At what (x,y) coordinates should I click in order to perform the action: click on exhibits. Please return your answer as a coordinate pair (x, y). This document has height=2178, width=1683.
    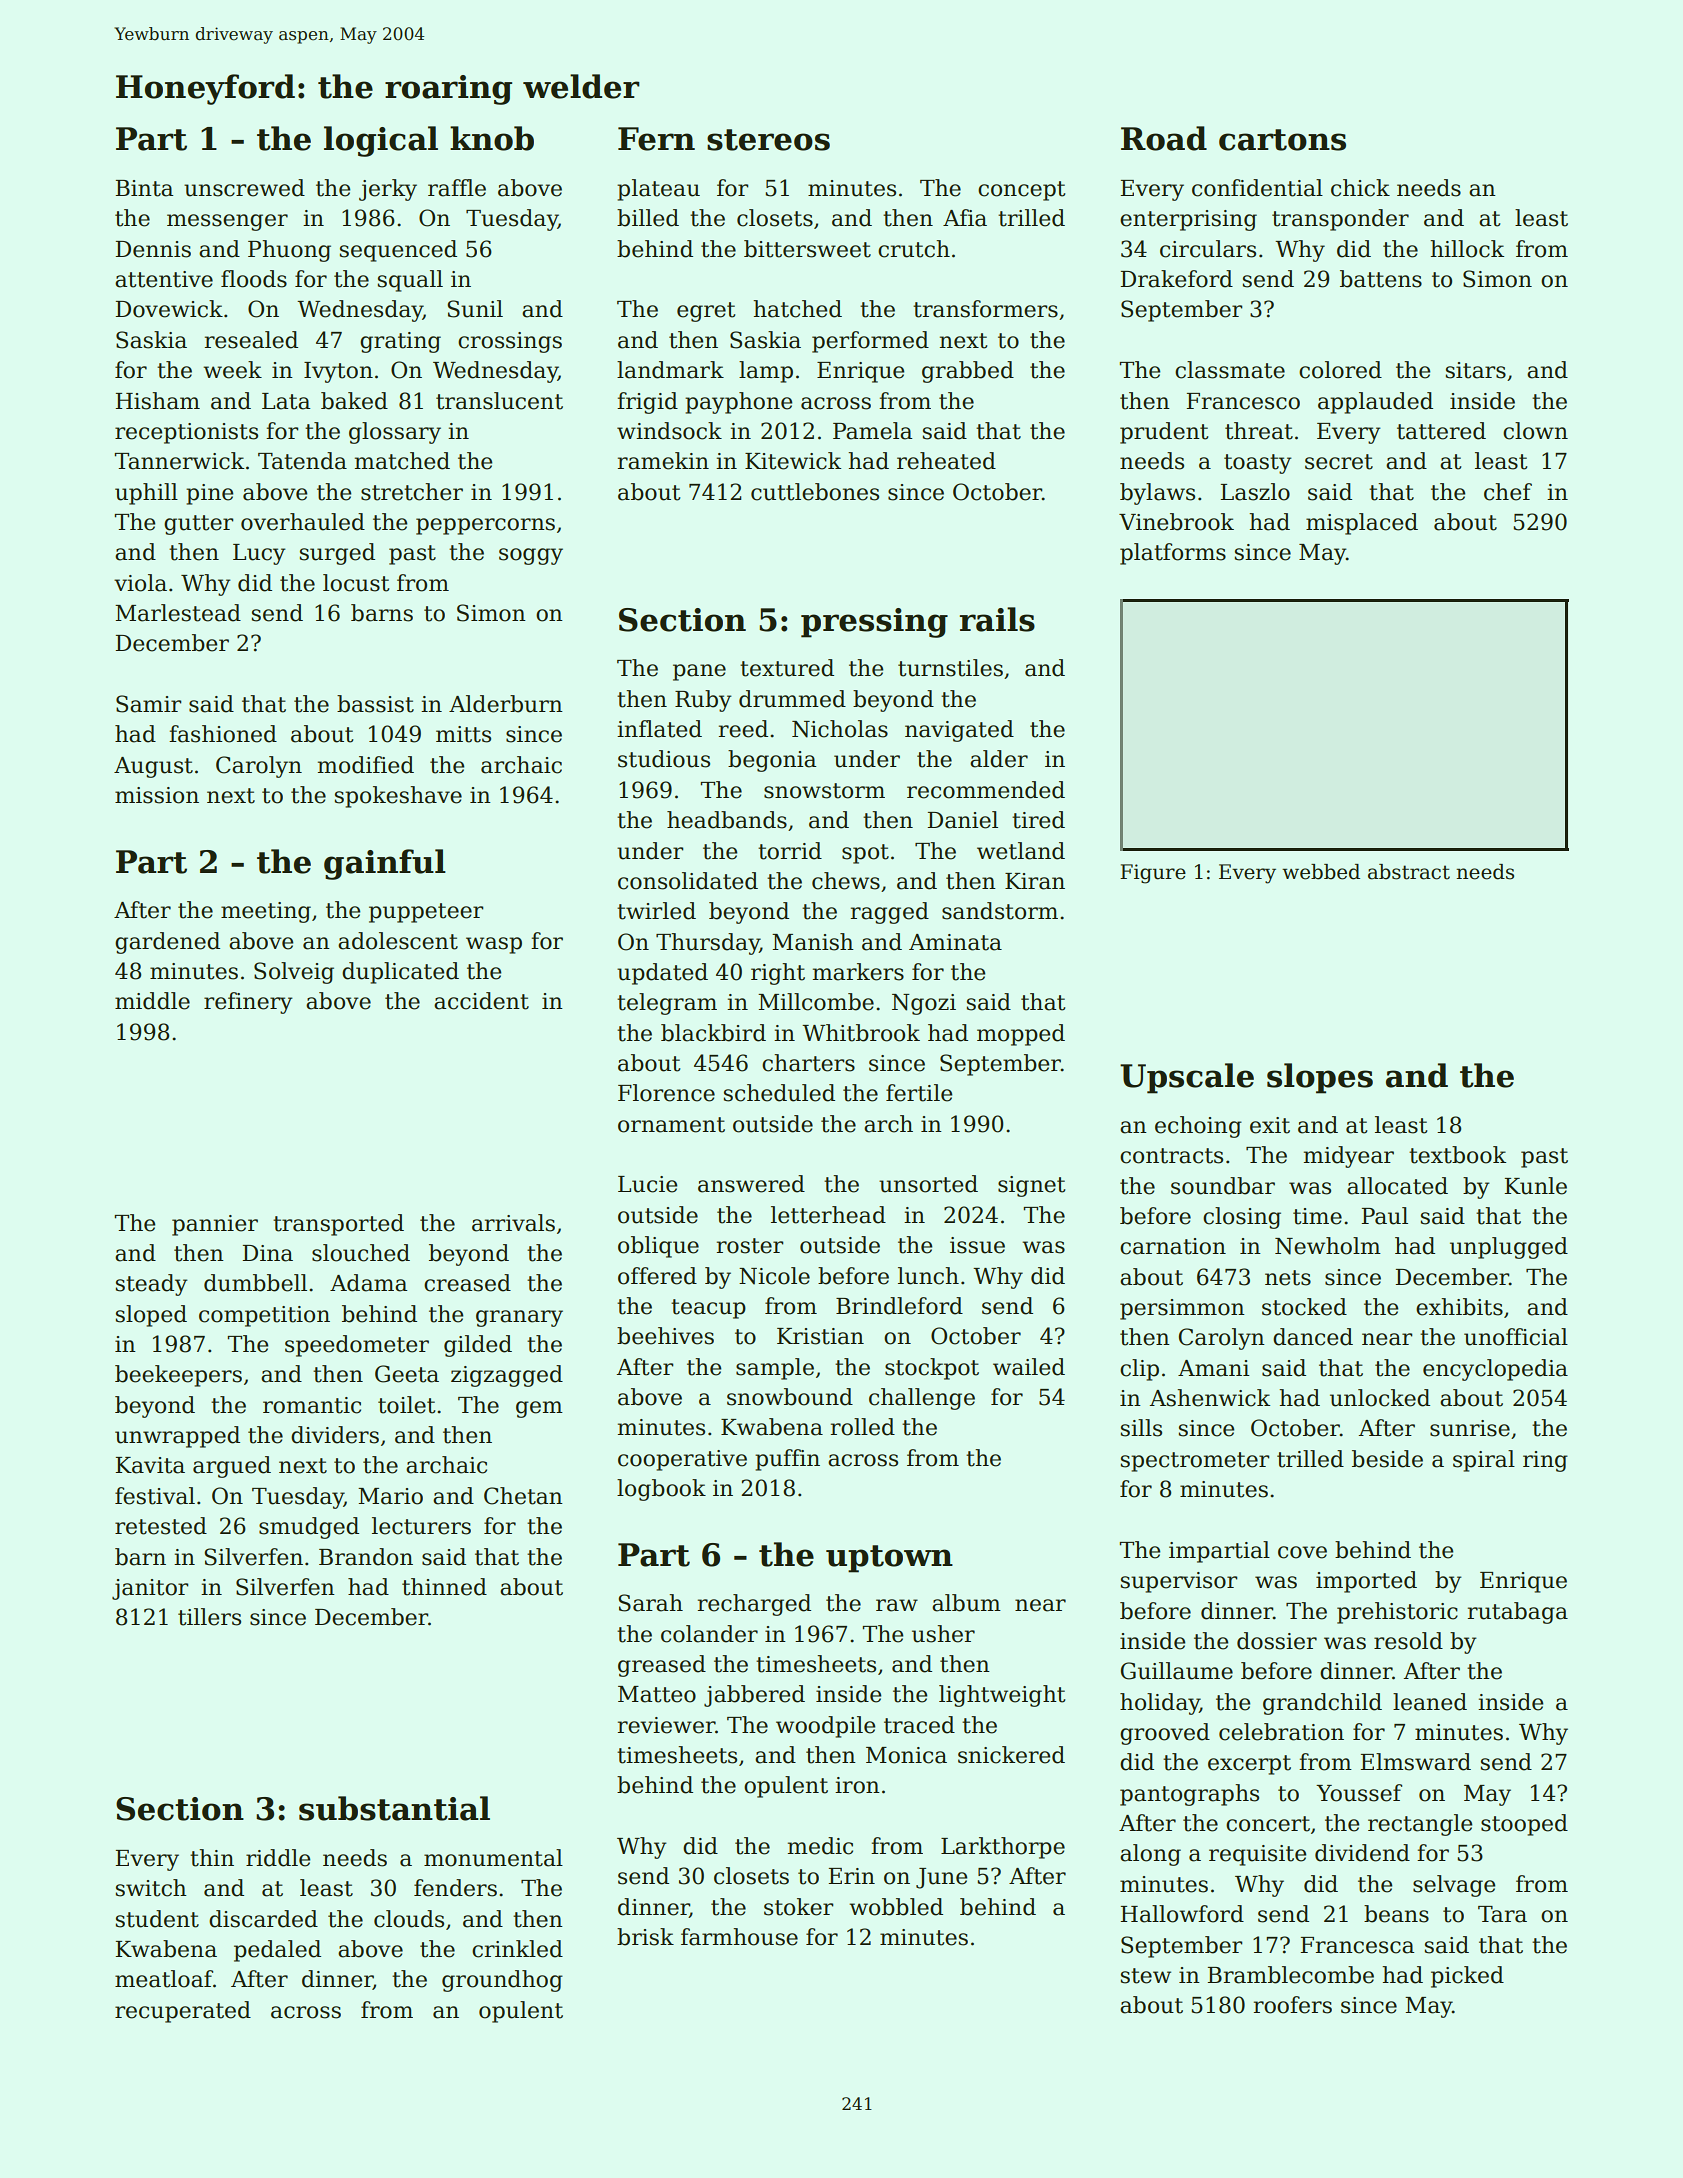
    Looking at the image, I should click on (1459, 1307).
